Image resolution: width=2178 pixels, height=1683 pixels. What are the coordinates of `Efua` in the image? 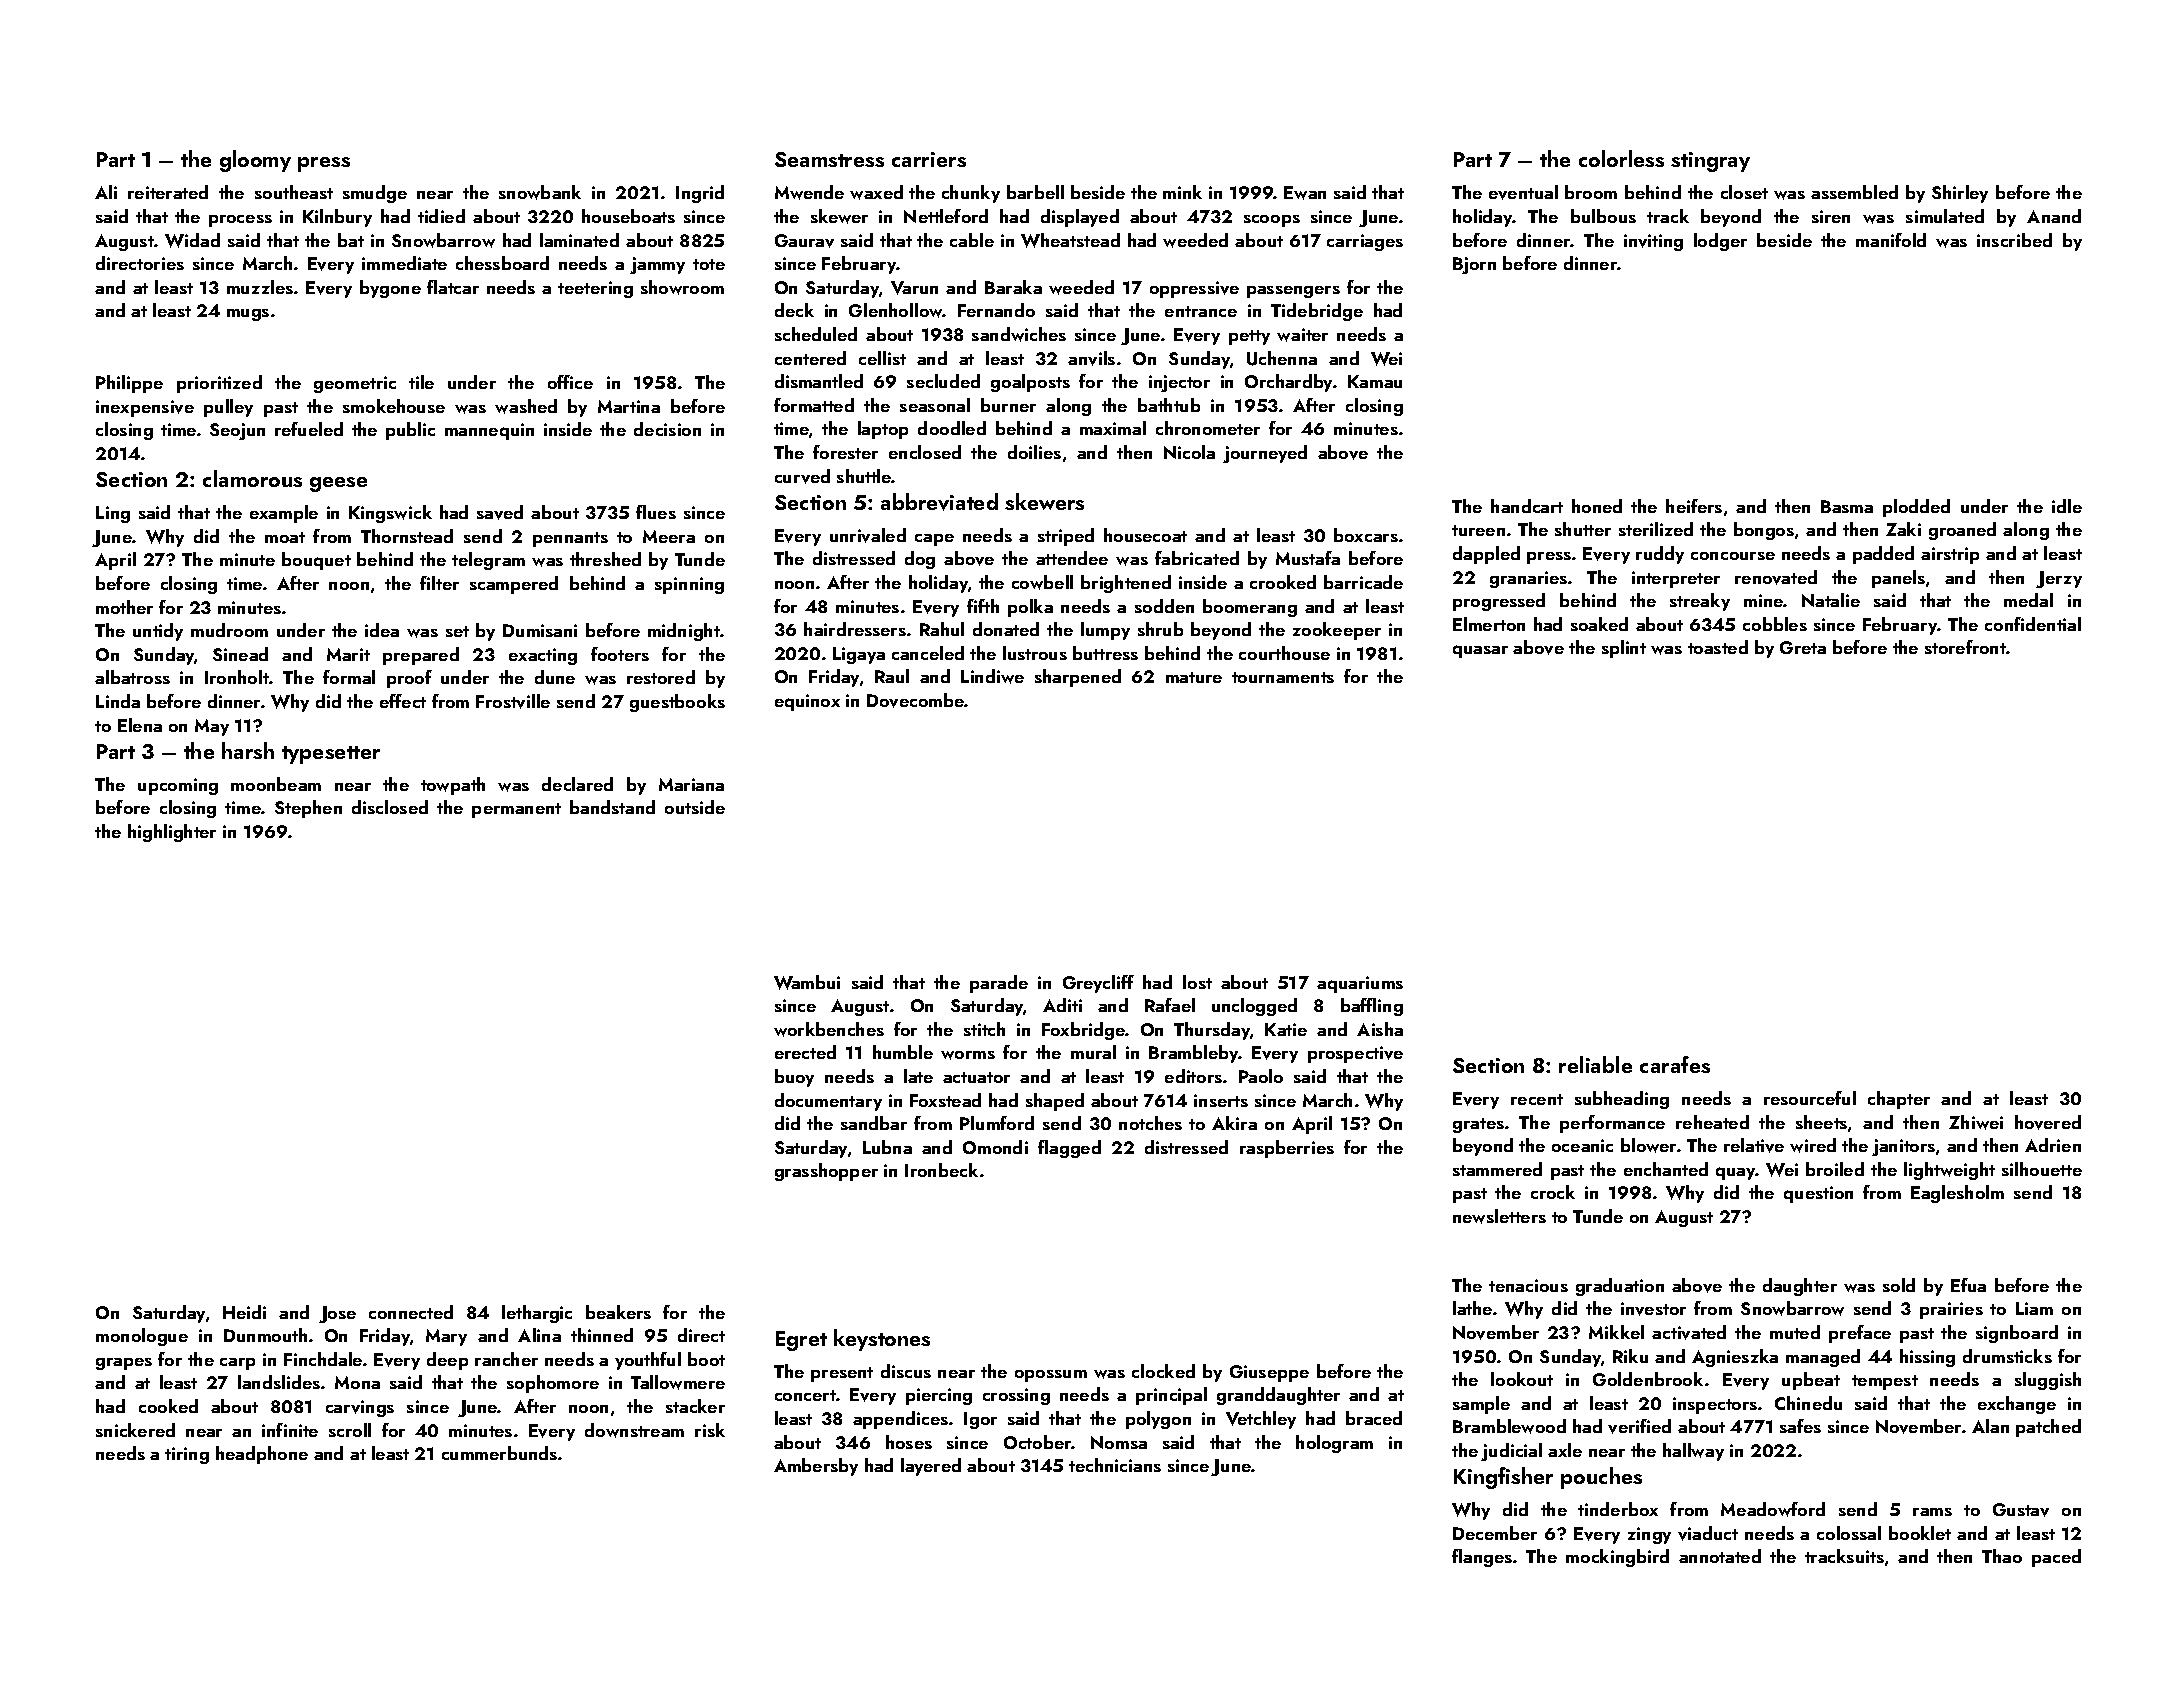 It's located at (1968, 1285).
